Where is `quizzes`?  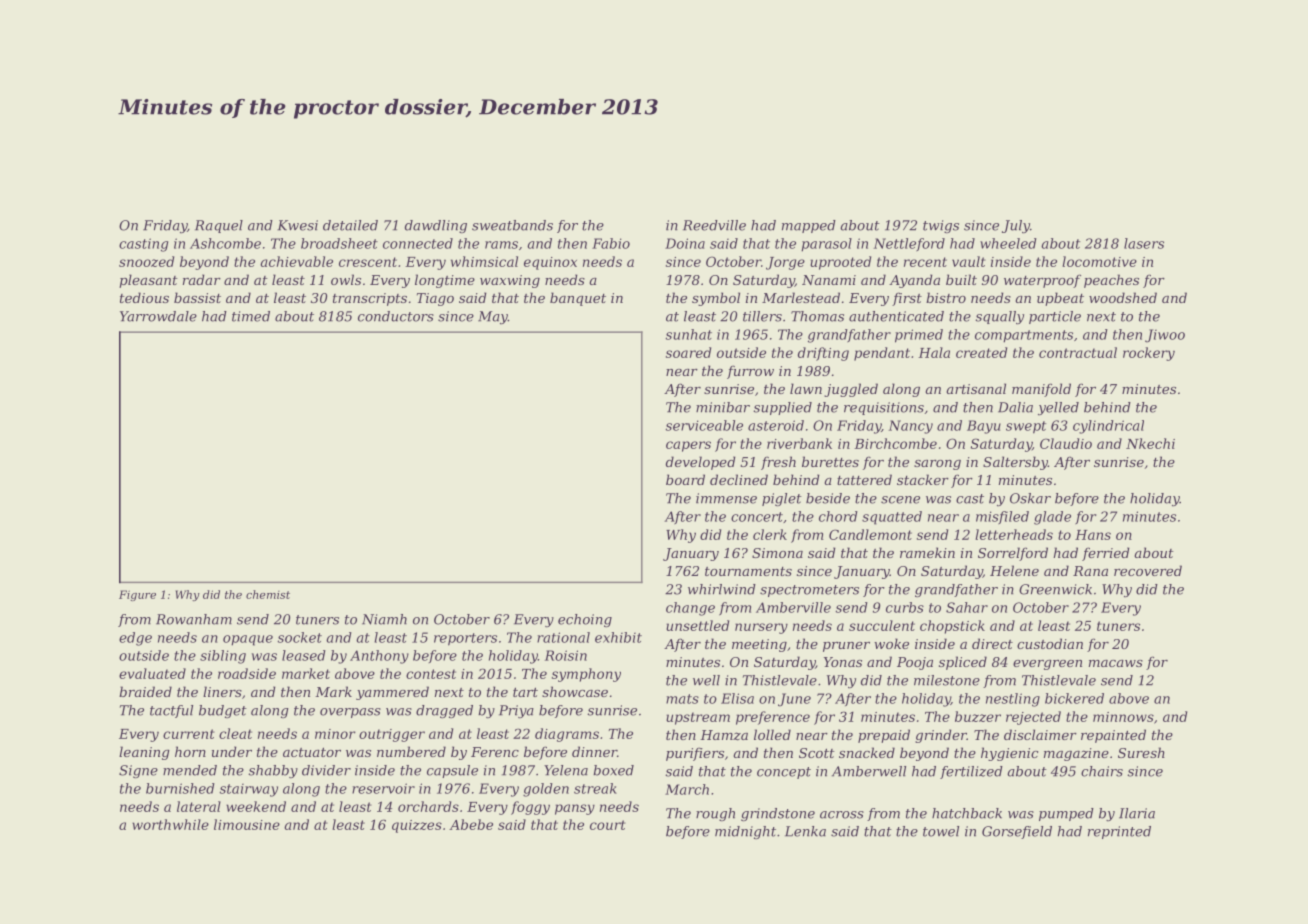
quizzes is located at coordinates (417, 826).
